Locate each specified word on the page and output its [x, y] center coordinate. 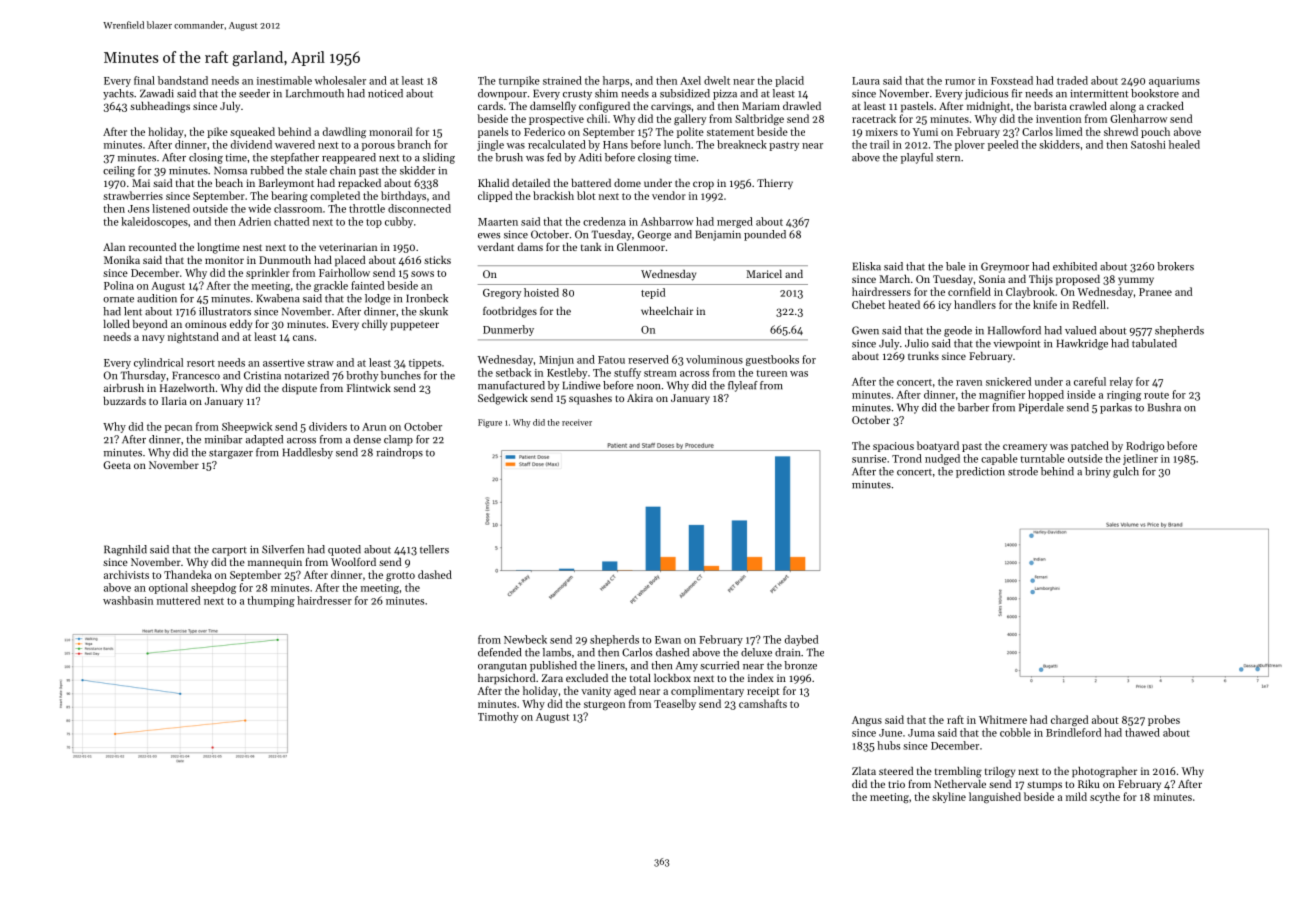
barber [973, 407]
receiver [577, 422]
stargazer [231, 454]
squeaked [252, 132]
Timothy [498, 717]
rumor [960, 82]
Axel [690, 80]
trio [896, 784]
